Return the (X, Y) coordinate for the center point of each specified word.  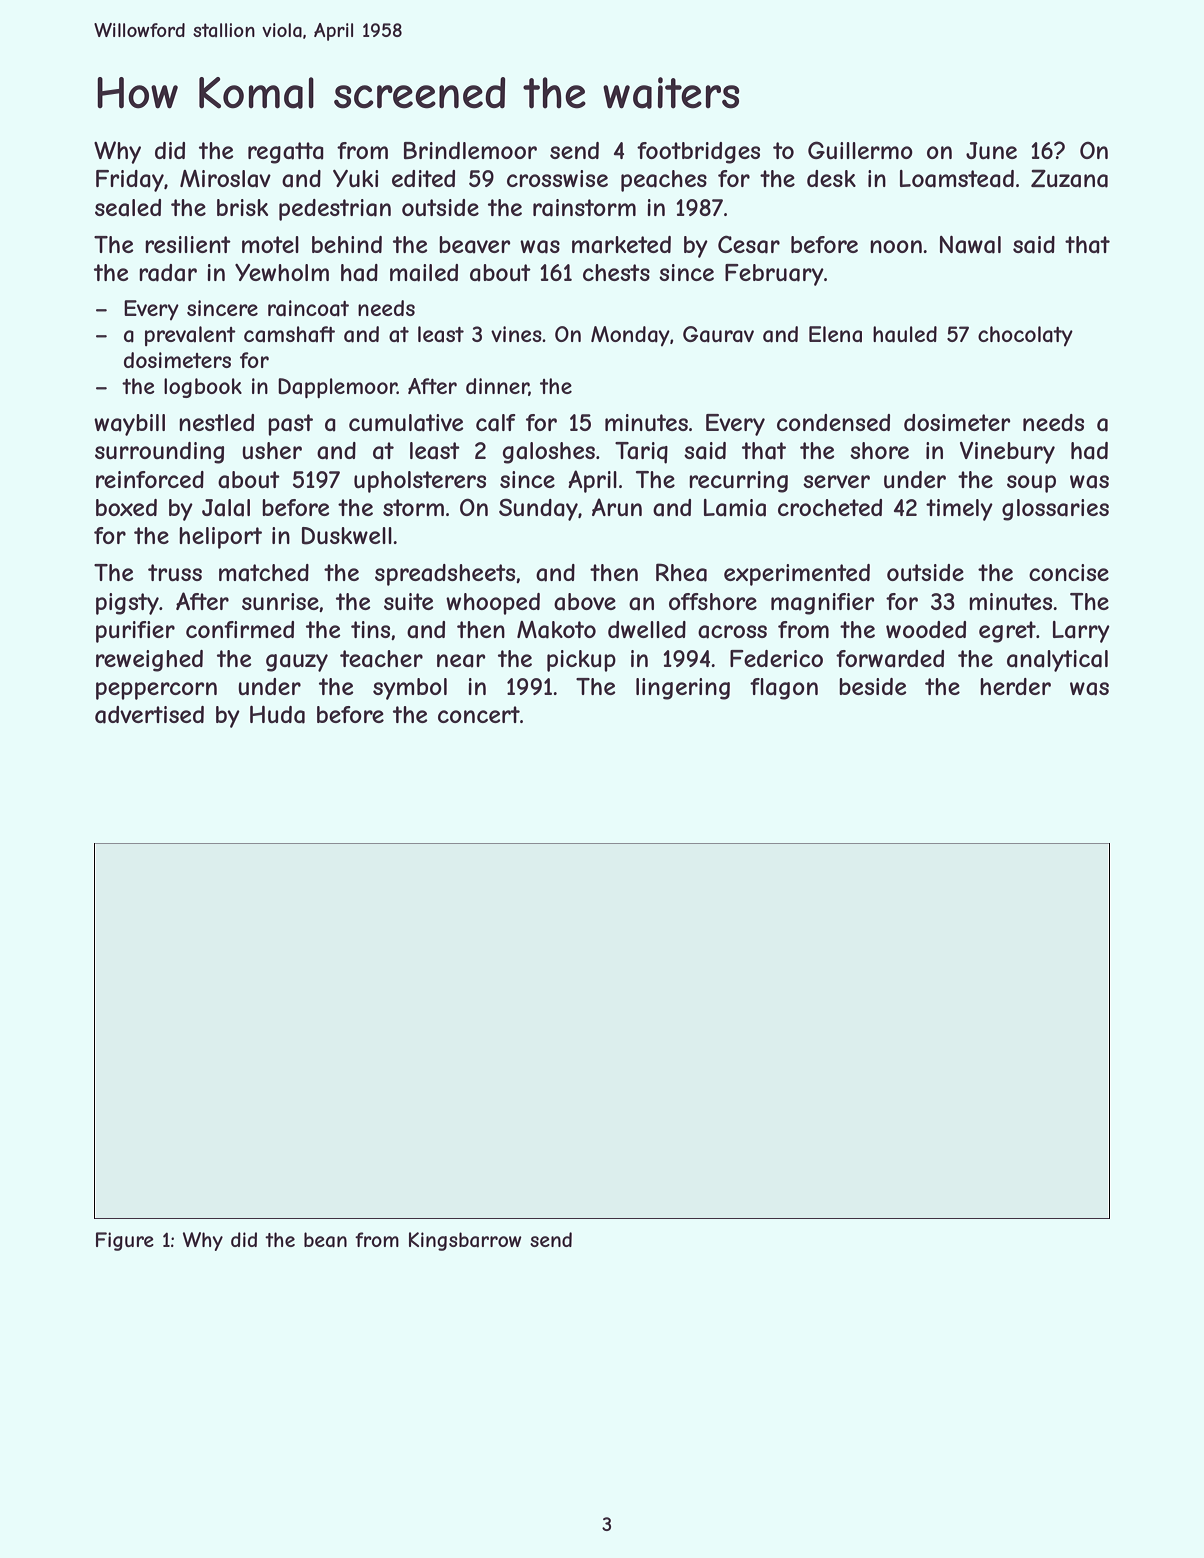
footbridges (698, 153)
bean (325, 1240)
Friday (130, 181)
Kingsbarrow (465, 1241)
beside (873, 686)
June (991, 150)
